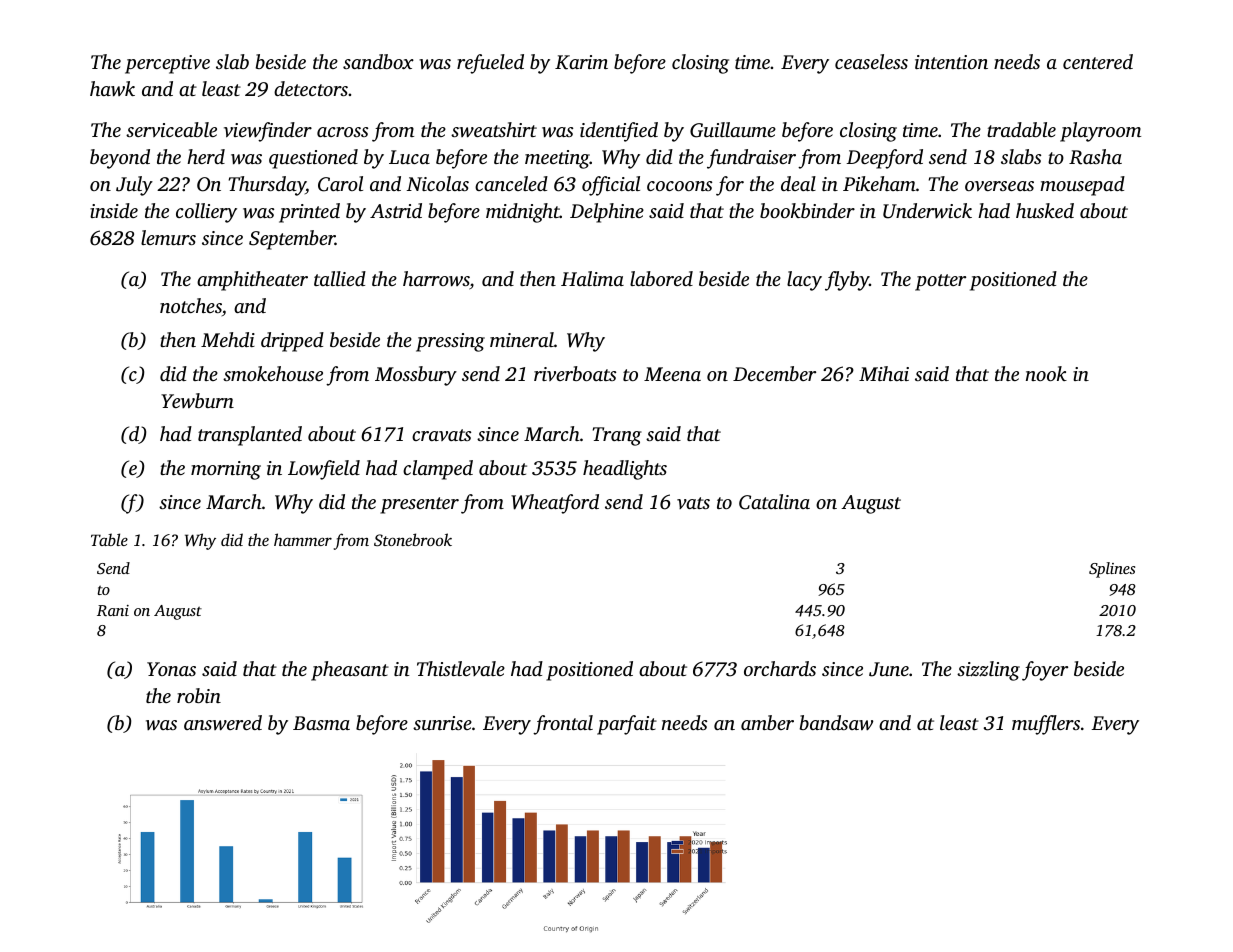  I want to click on answered, so click(223, 723).
